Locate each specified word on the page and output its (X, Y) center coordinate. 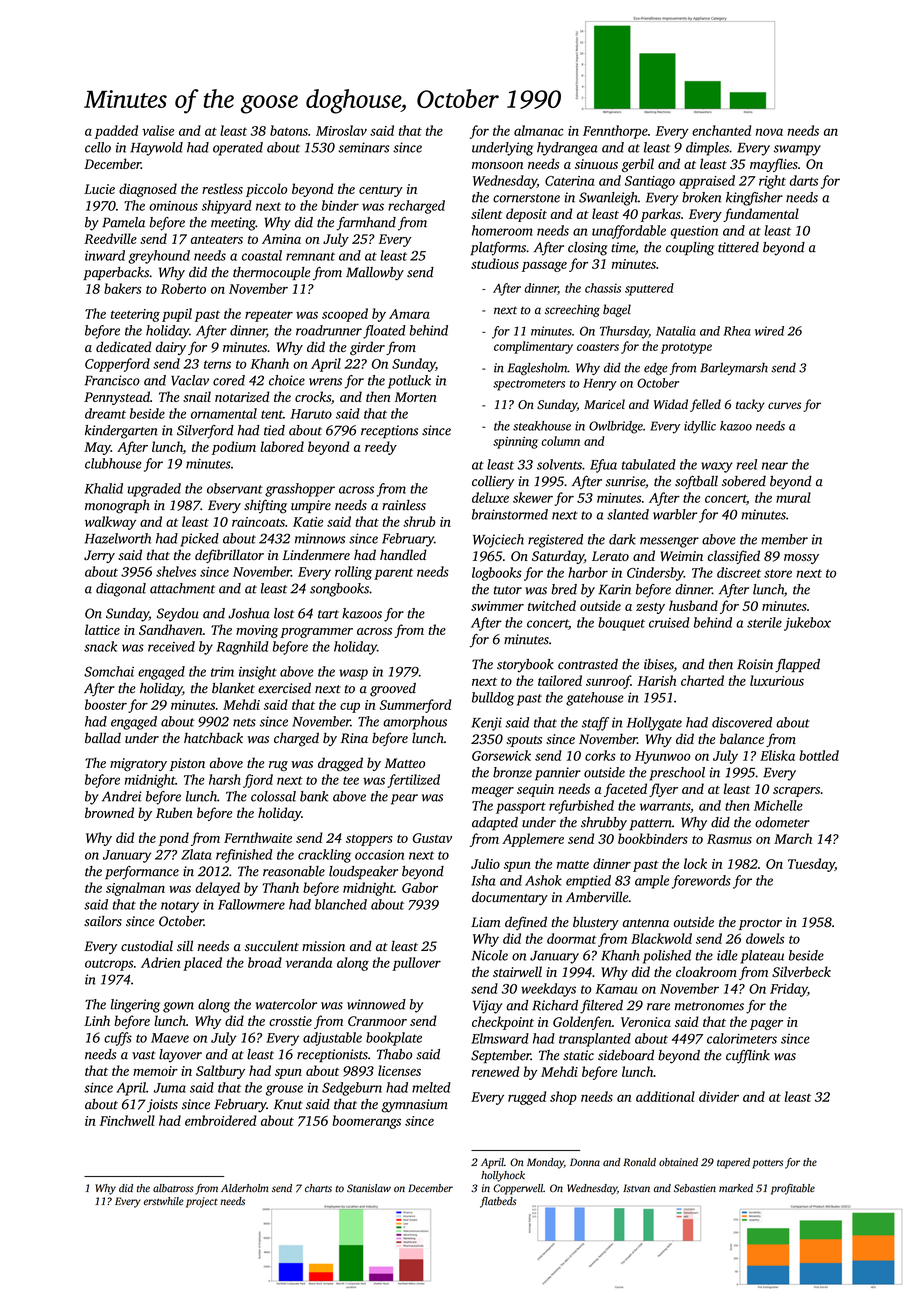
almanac (539, 130)
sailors (103, 921)
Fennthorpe (615, 132)
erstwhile (164, 1201)
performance (142, 873)
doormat (572, 938)
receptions (389, 432)
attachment (182, 588)
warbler (675, 514)
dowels (765, 938)
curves (784, 405)
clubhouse (113, 463)
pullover (416, 964)
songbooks (339, 590)
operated (238, 149)
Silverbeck (801, 971)
